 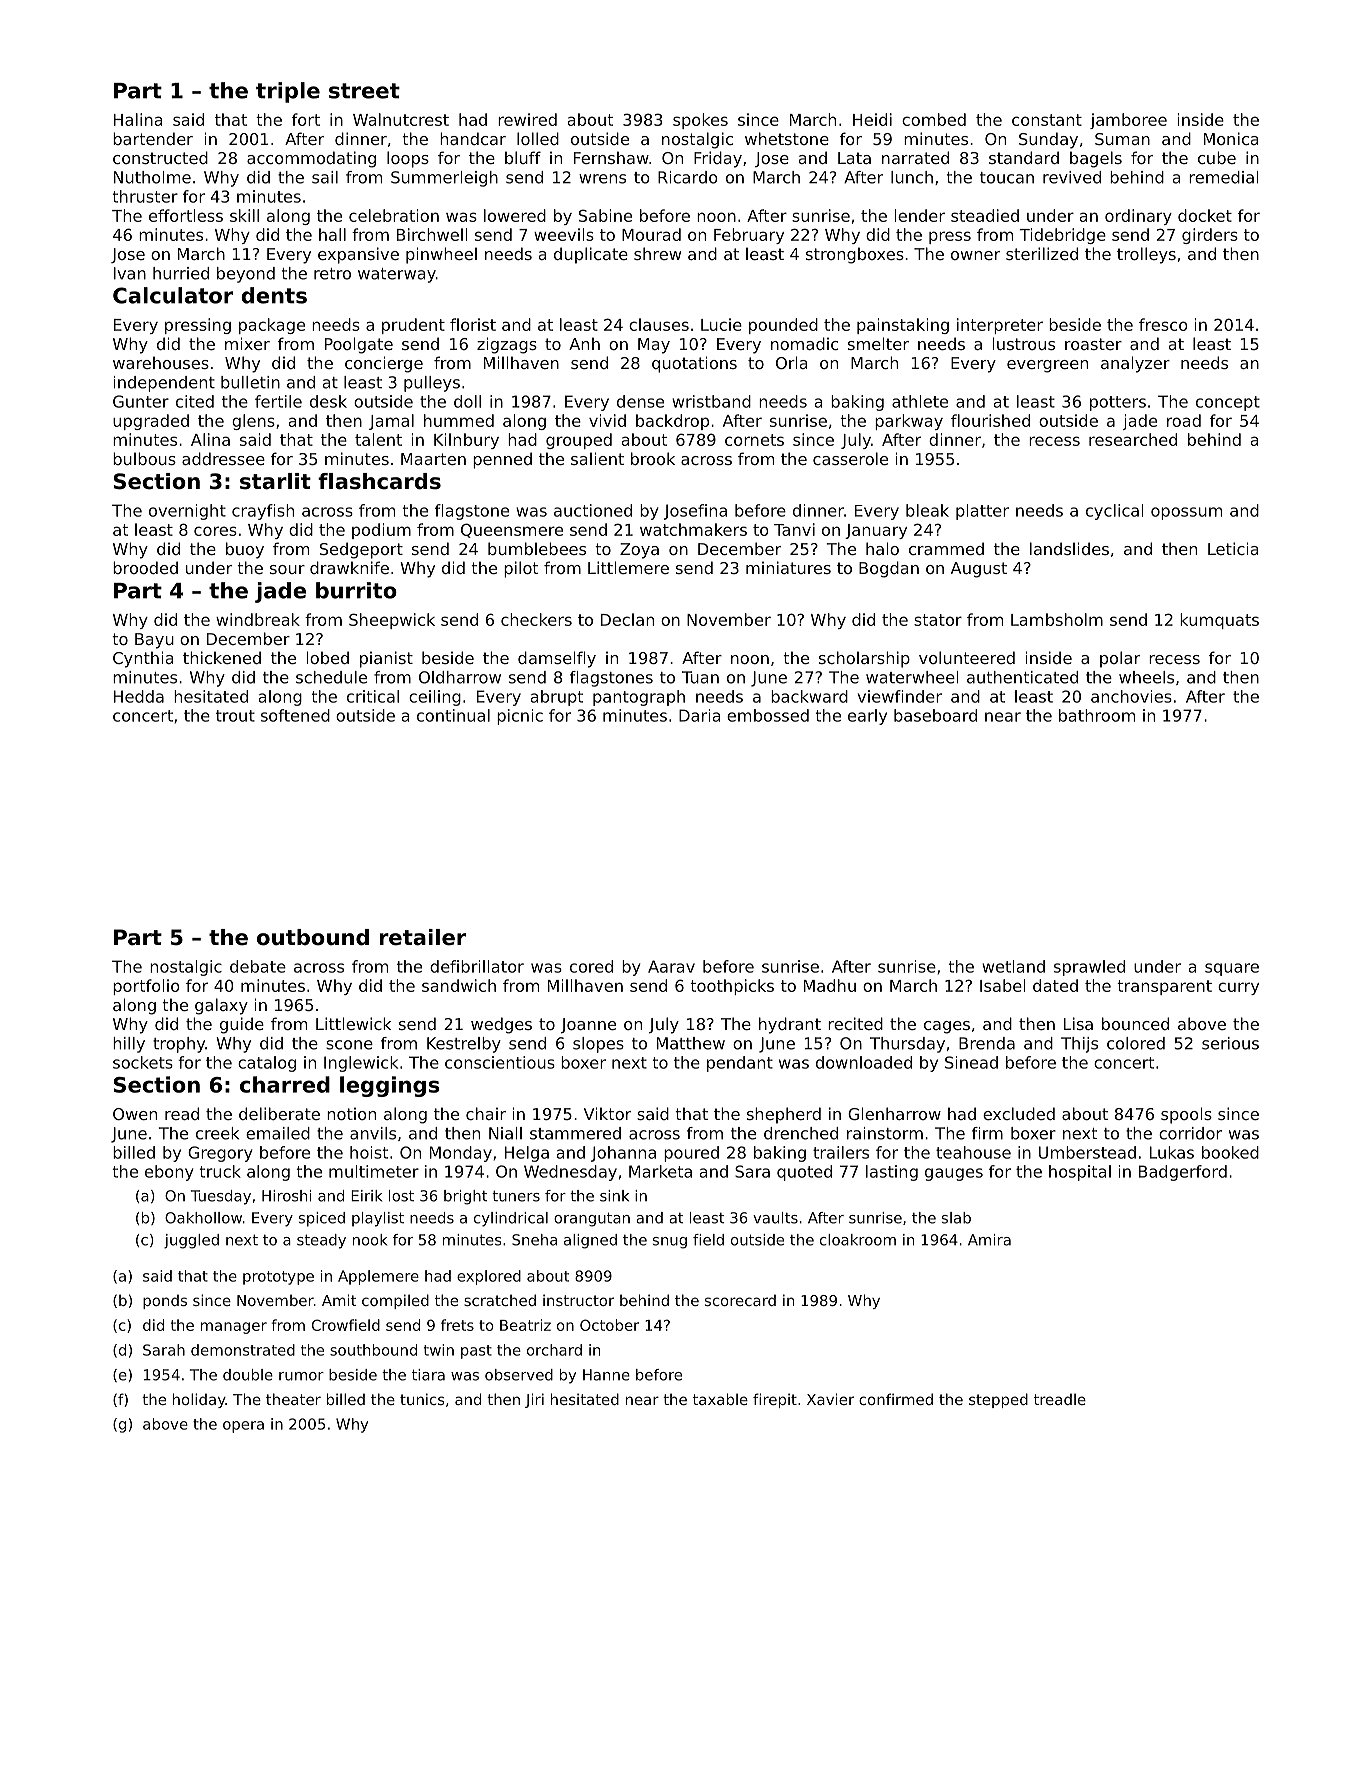 What do you see at coordinates (1057, 619) in the screenshot?
I see `Lambsholm` at bounding box center [1057, 619].
